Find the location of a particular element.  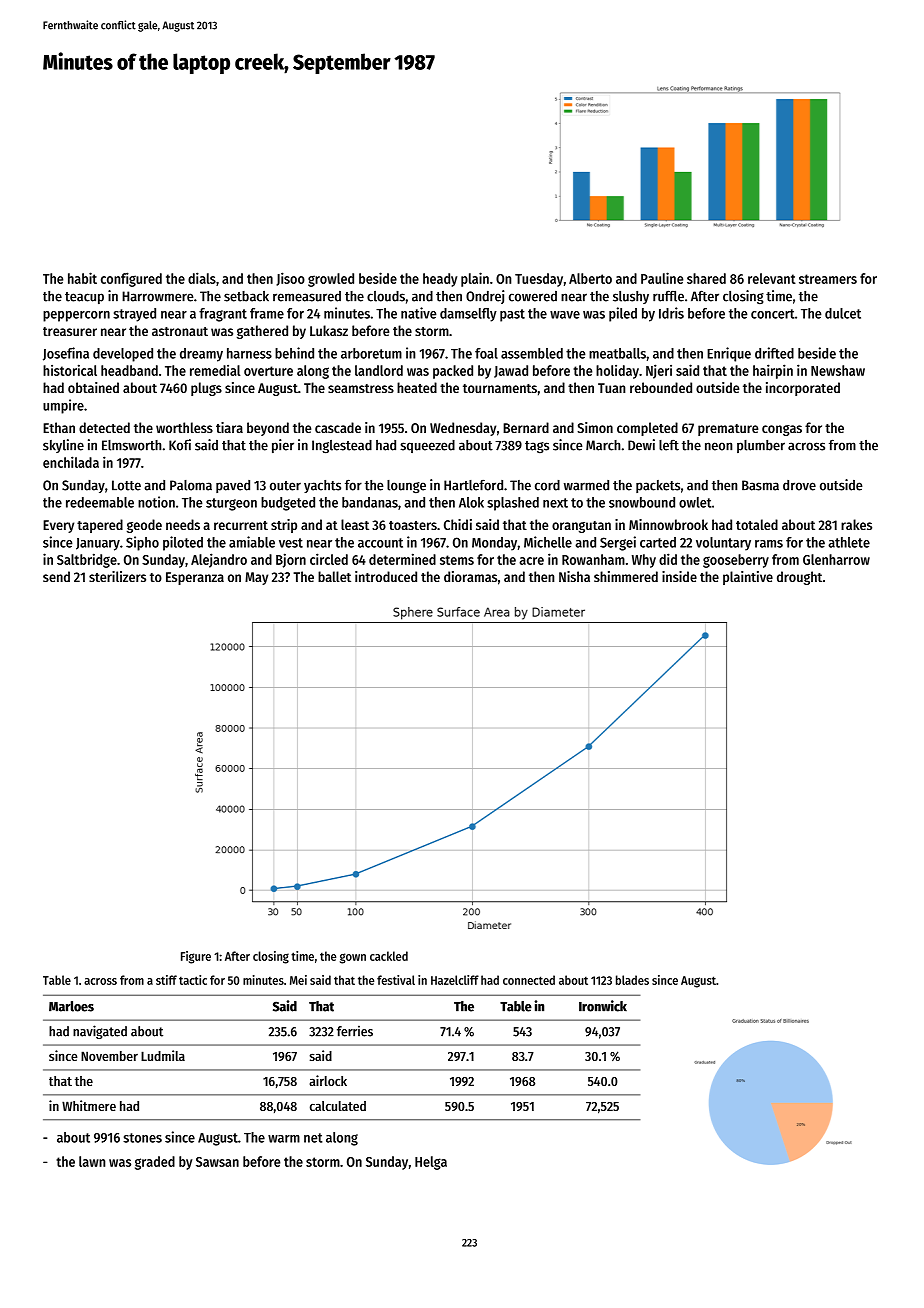

Helga is located at coordinates (431, 1163).
